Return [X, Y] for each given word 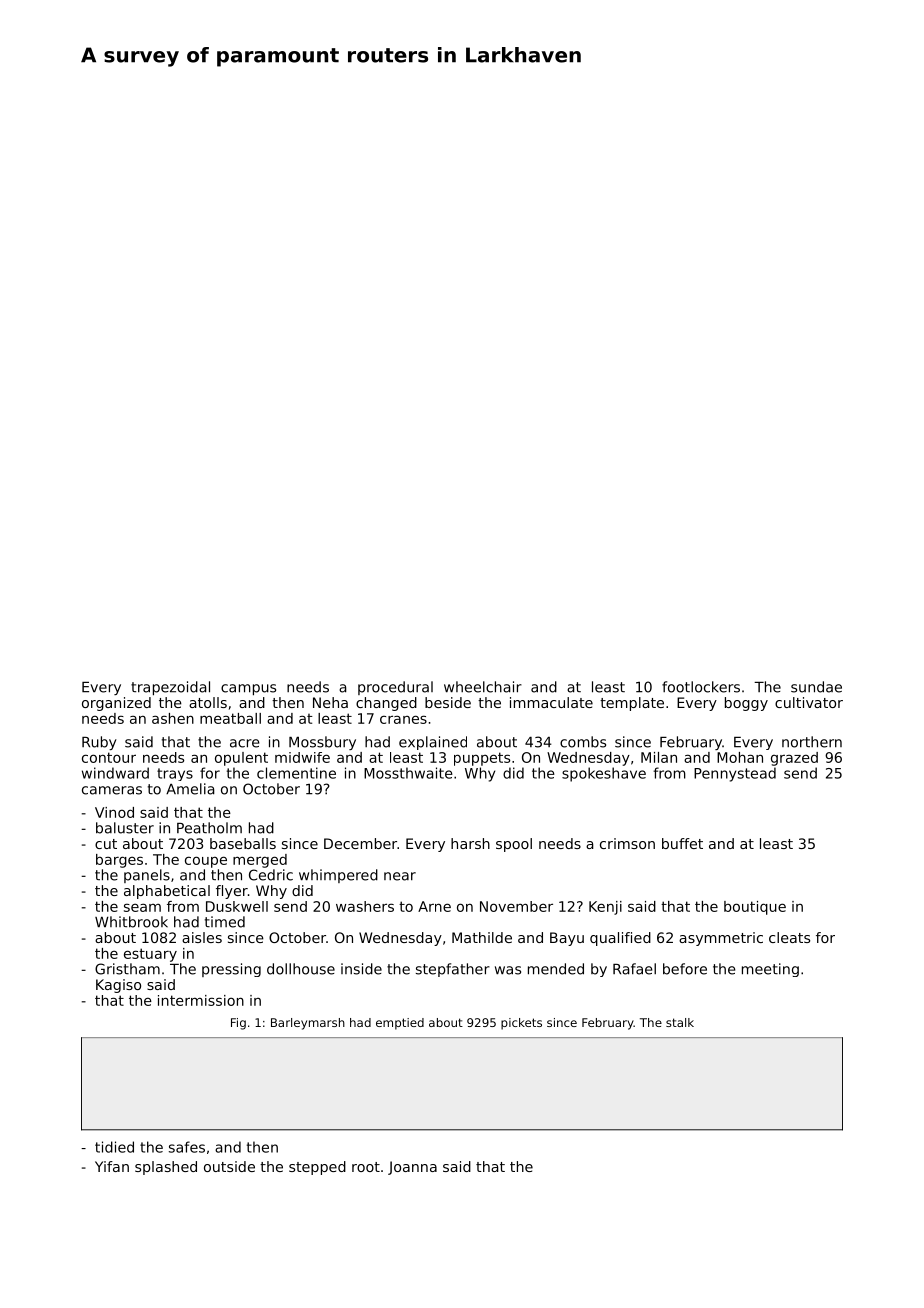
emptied [400, 1024]
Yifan [112, 1166]
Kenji [605, 908]
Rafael [634, 969]
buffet [682, 843]
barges [119, 861]
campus [248, 689]
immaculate [551, 702]
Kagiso [118, 986]
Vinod [114, 812]
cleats [789, 937]
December [360, 843]
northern [812, 742]
